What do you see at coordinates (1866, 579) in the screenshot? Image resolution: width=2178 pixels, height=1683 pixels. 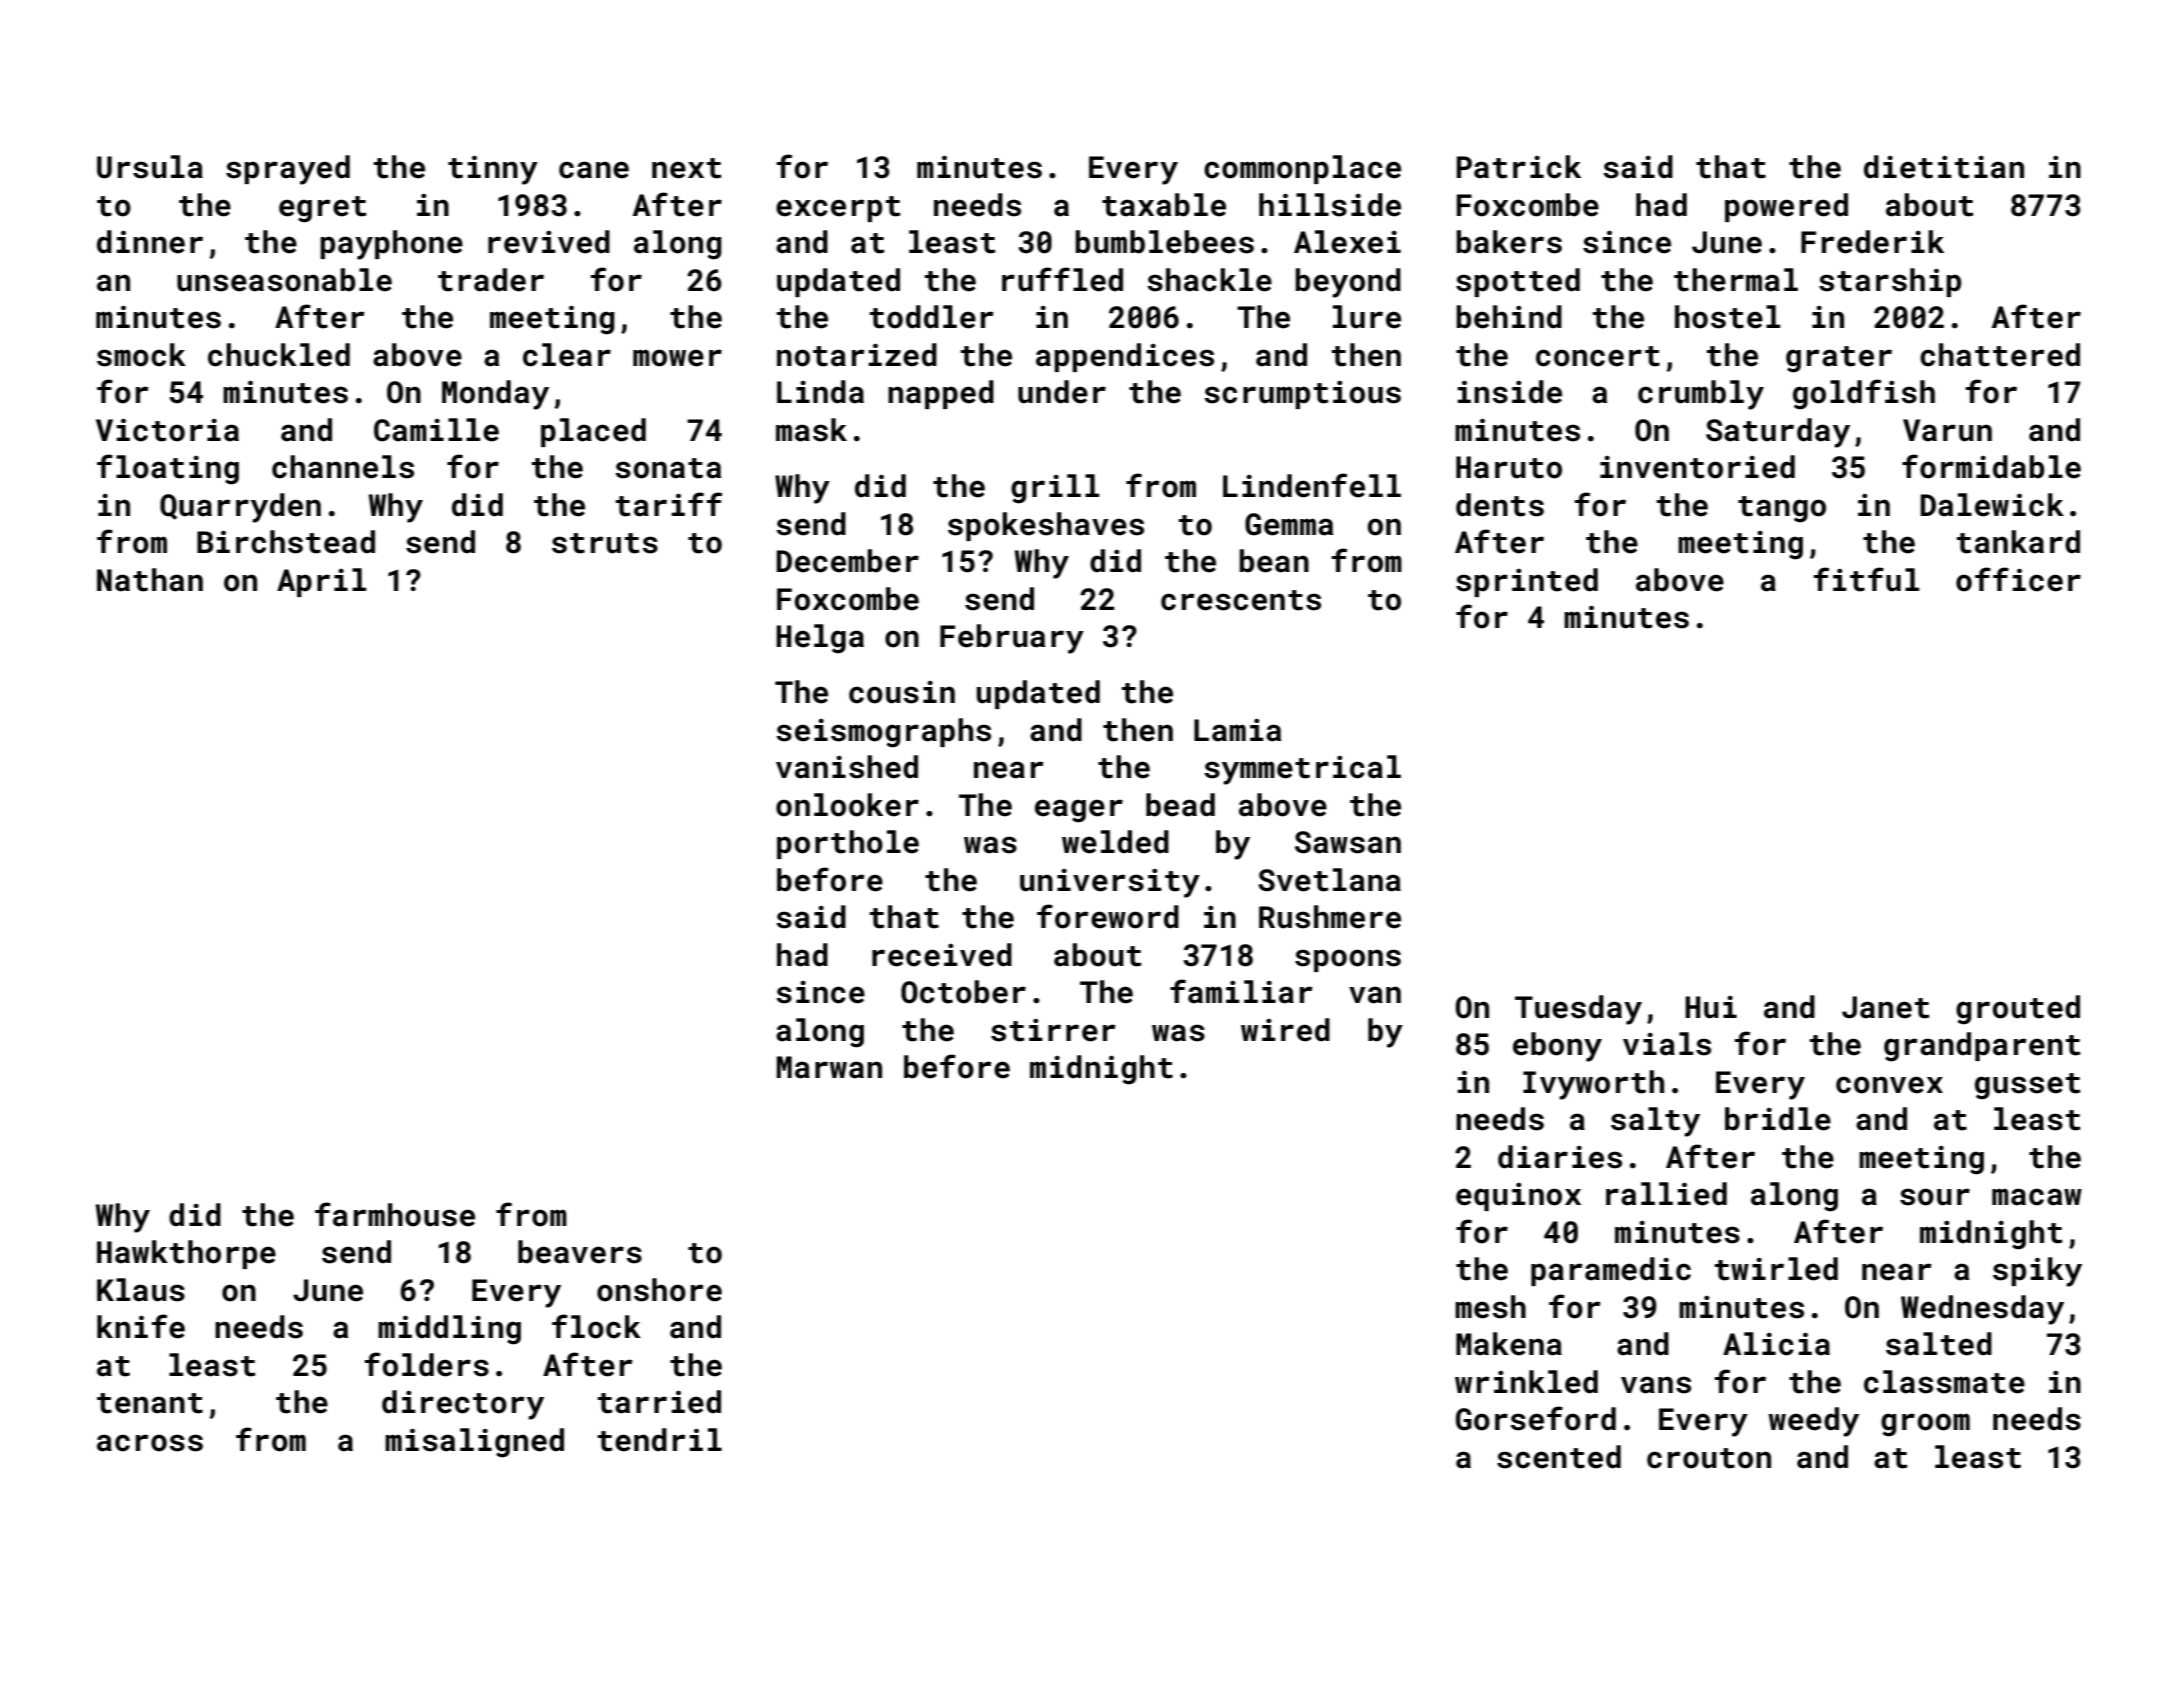 I see `fitful` at bounding box center [1866, 579].
